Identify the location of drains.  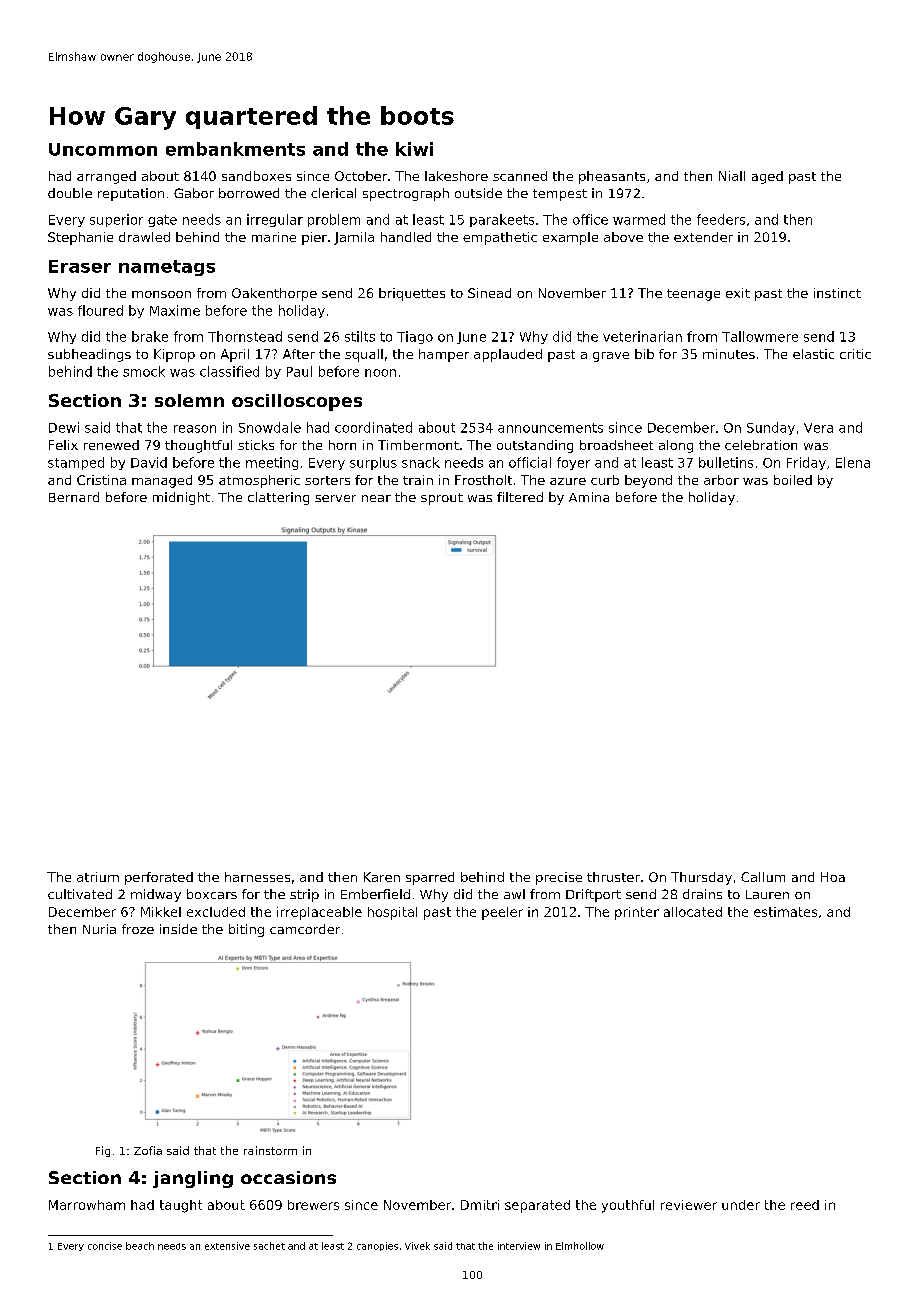
(702, 894).
